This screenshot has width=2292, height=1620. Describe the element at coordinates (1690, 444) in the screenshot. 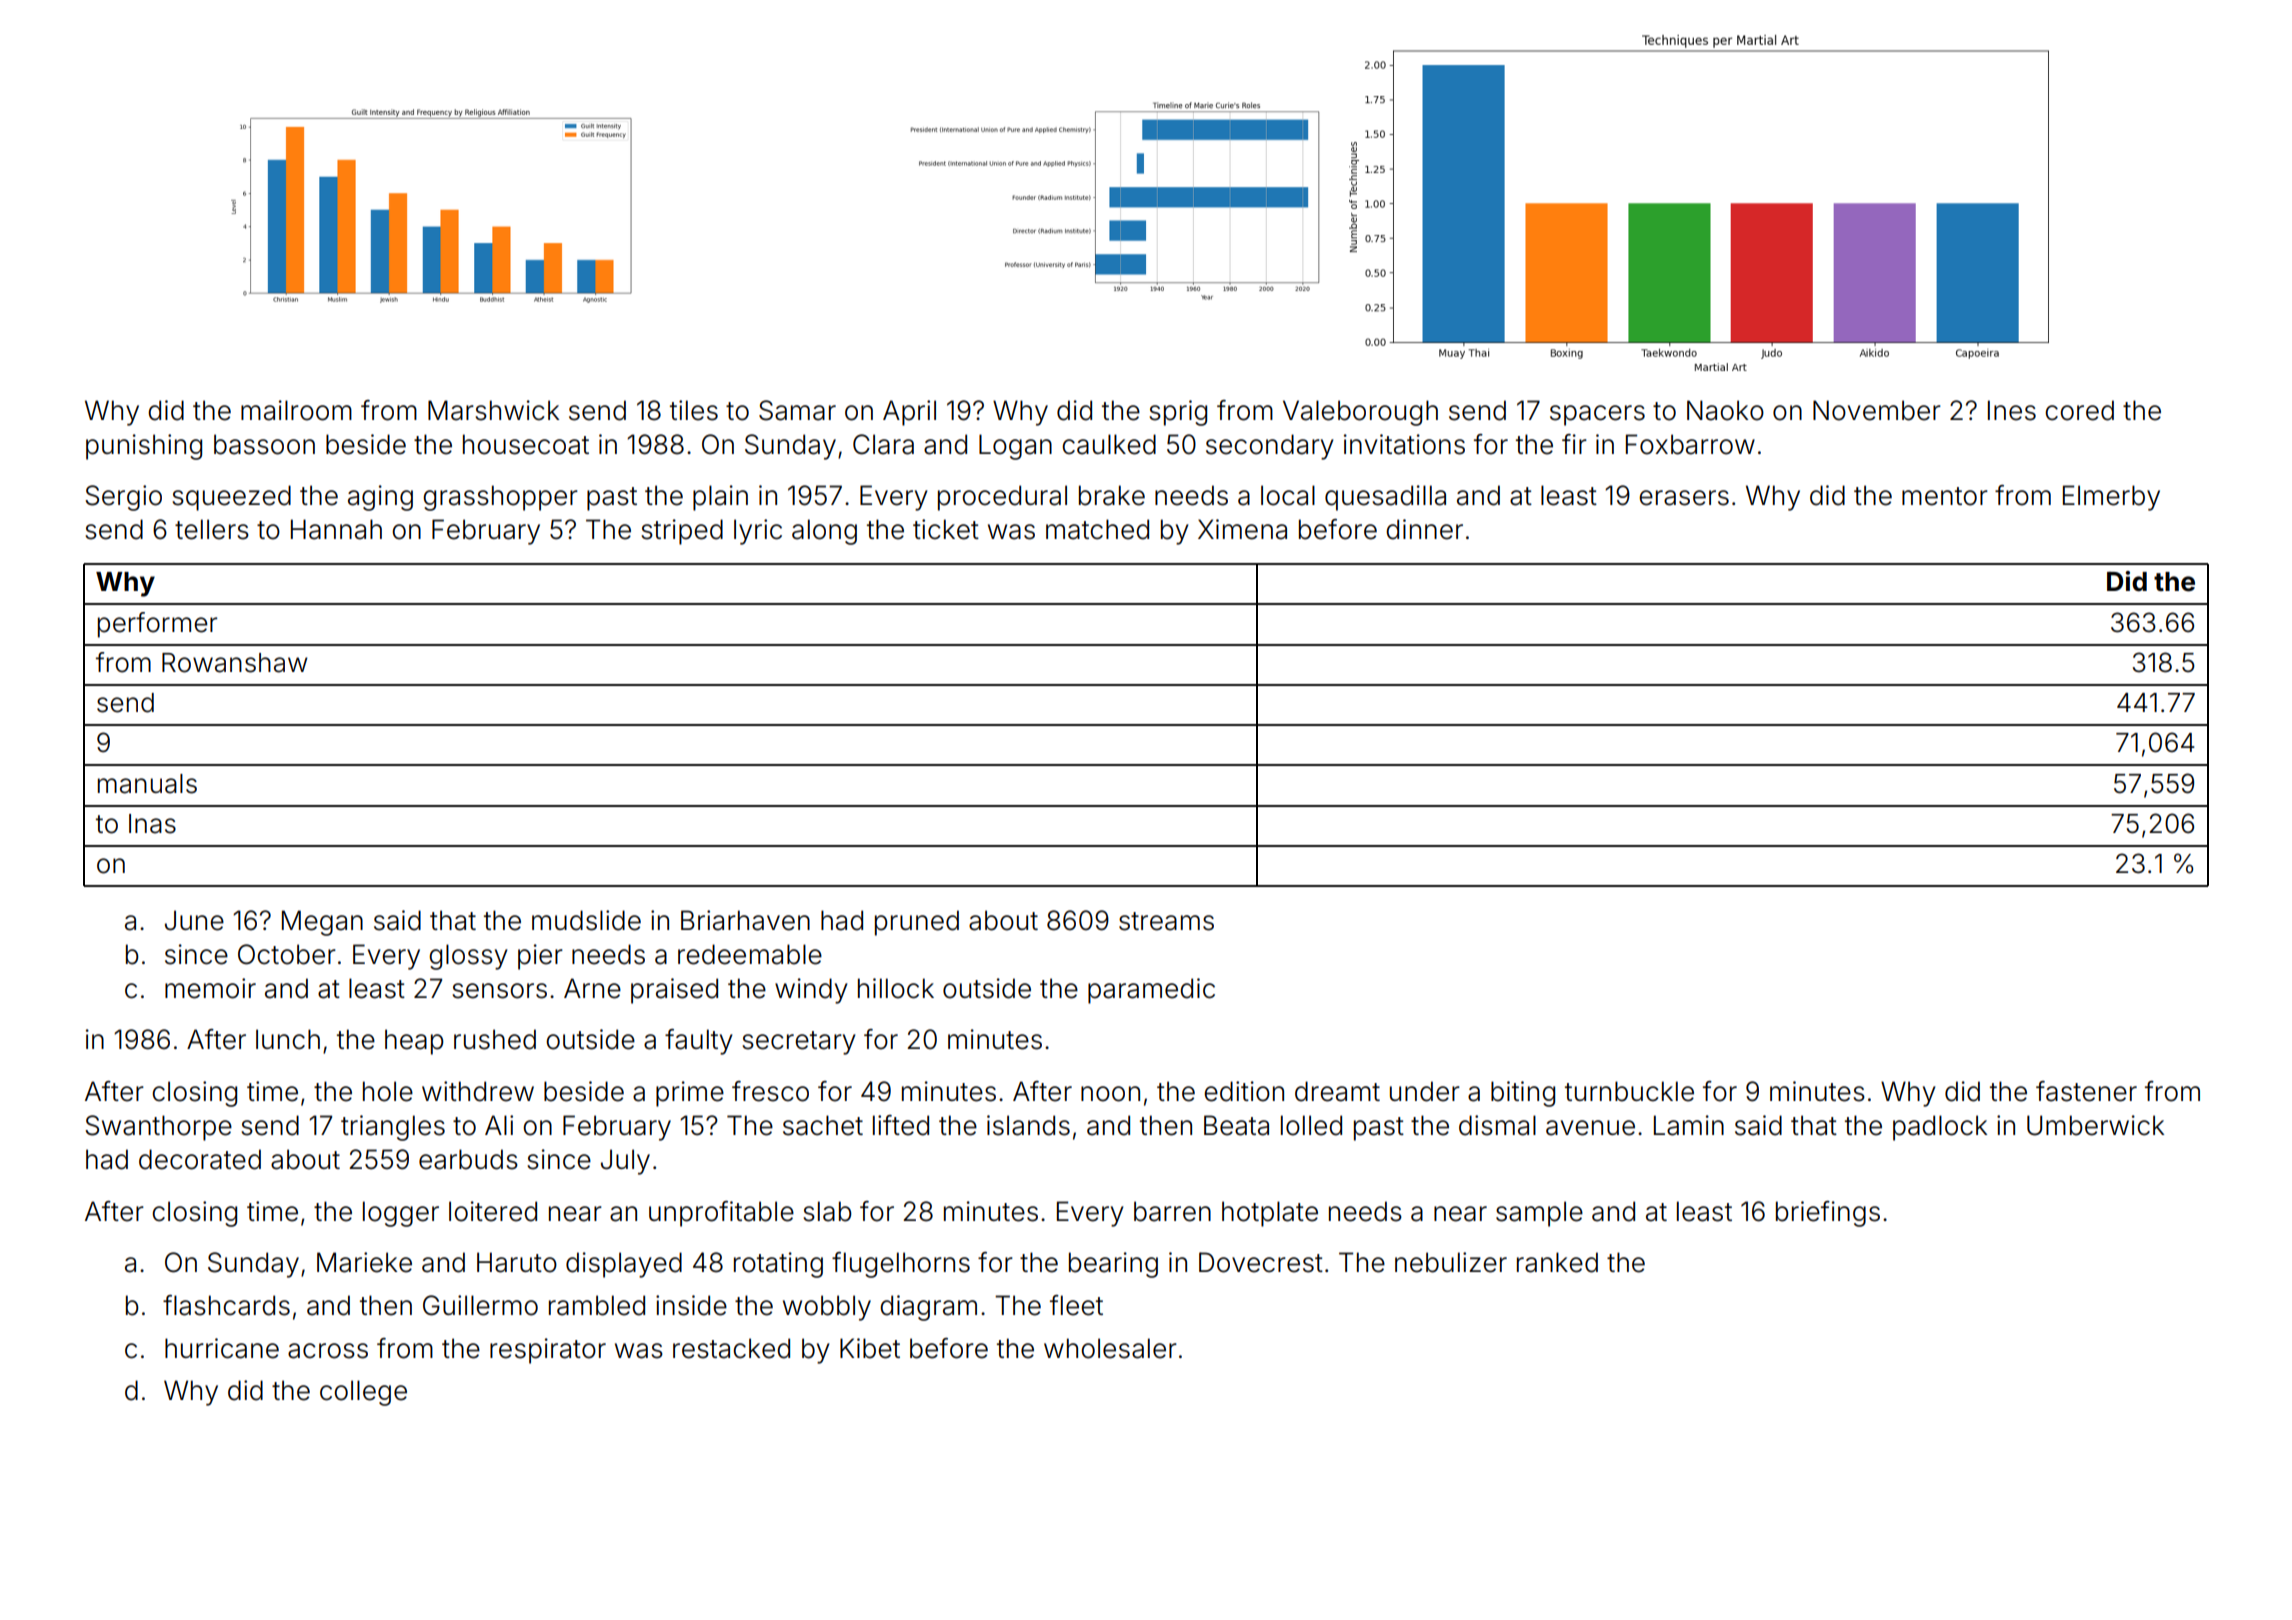

I see `Foxbarrow` at that location.
